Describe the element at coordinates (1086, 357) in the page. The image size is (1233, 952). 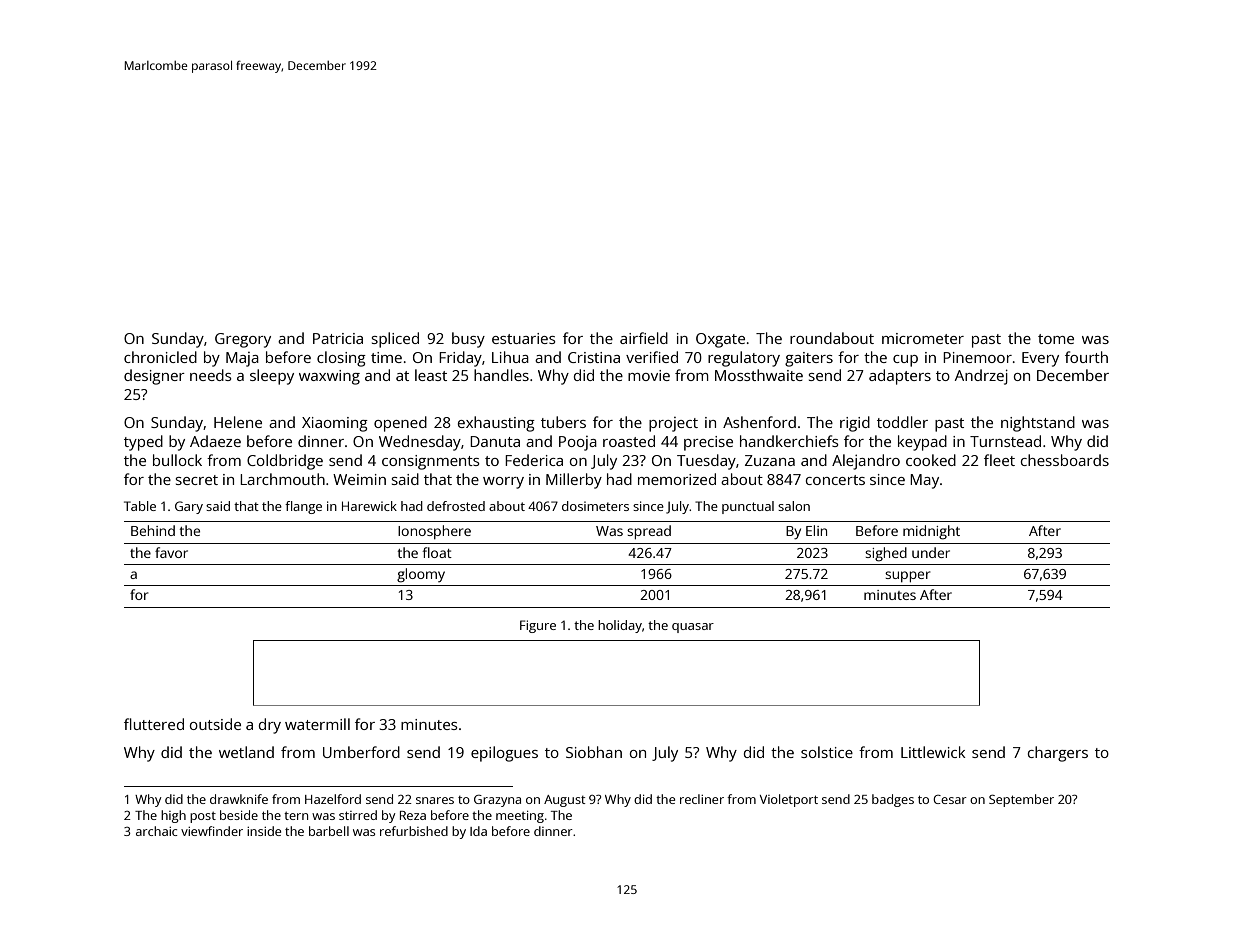
I see `fourth` at that location.
